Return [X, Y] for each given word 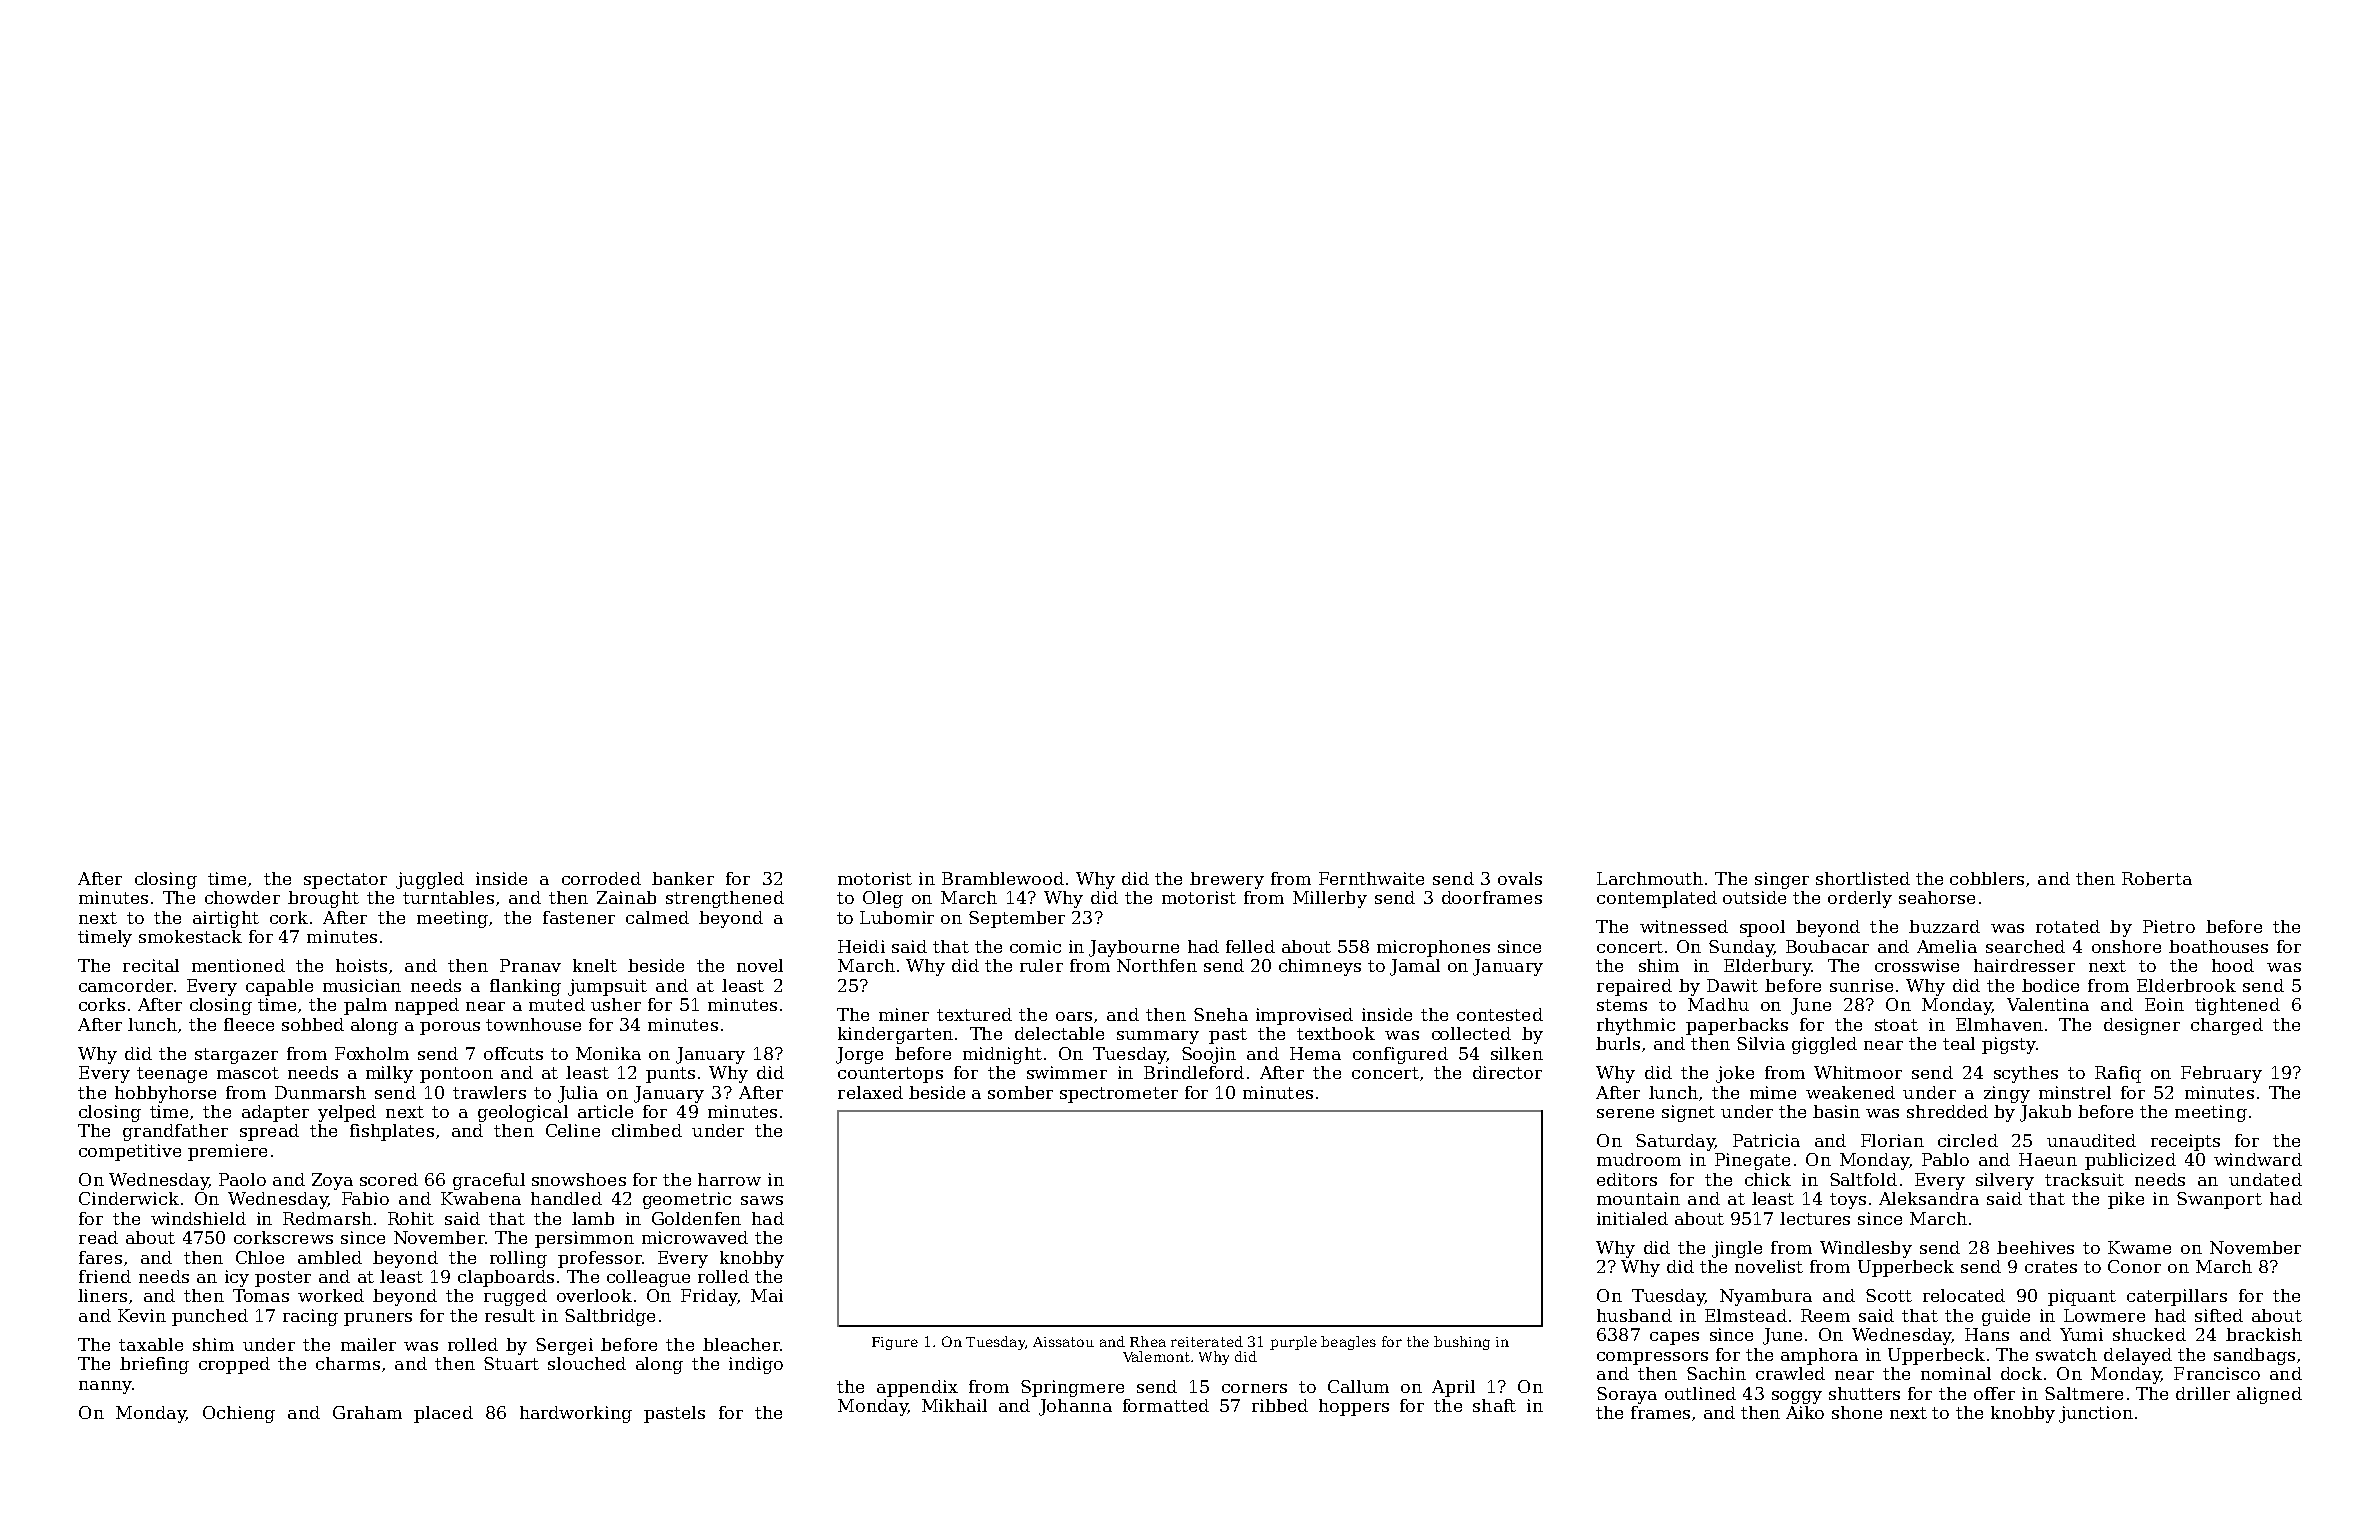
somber [1020, 1092]
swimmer [1067, 1072]
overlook [594, 1295]
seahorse [1937, 897]
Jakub [2045, 1113]
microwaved [695, 1237]
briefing [154, 1365]
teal [1959, 1043]
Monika [608, 1053]
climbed [647, 1130]
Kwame [2139, 1247]
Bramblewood [1003, 878]
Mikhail [954, 1405]
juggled [430, 880]
